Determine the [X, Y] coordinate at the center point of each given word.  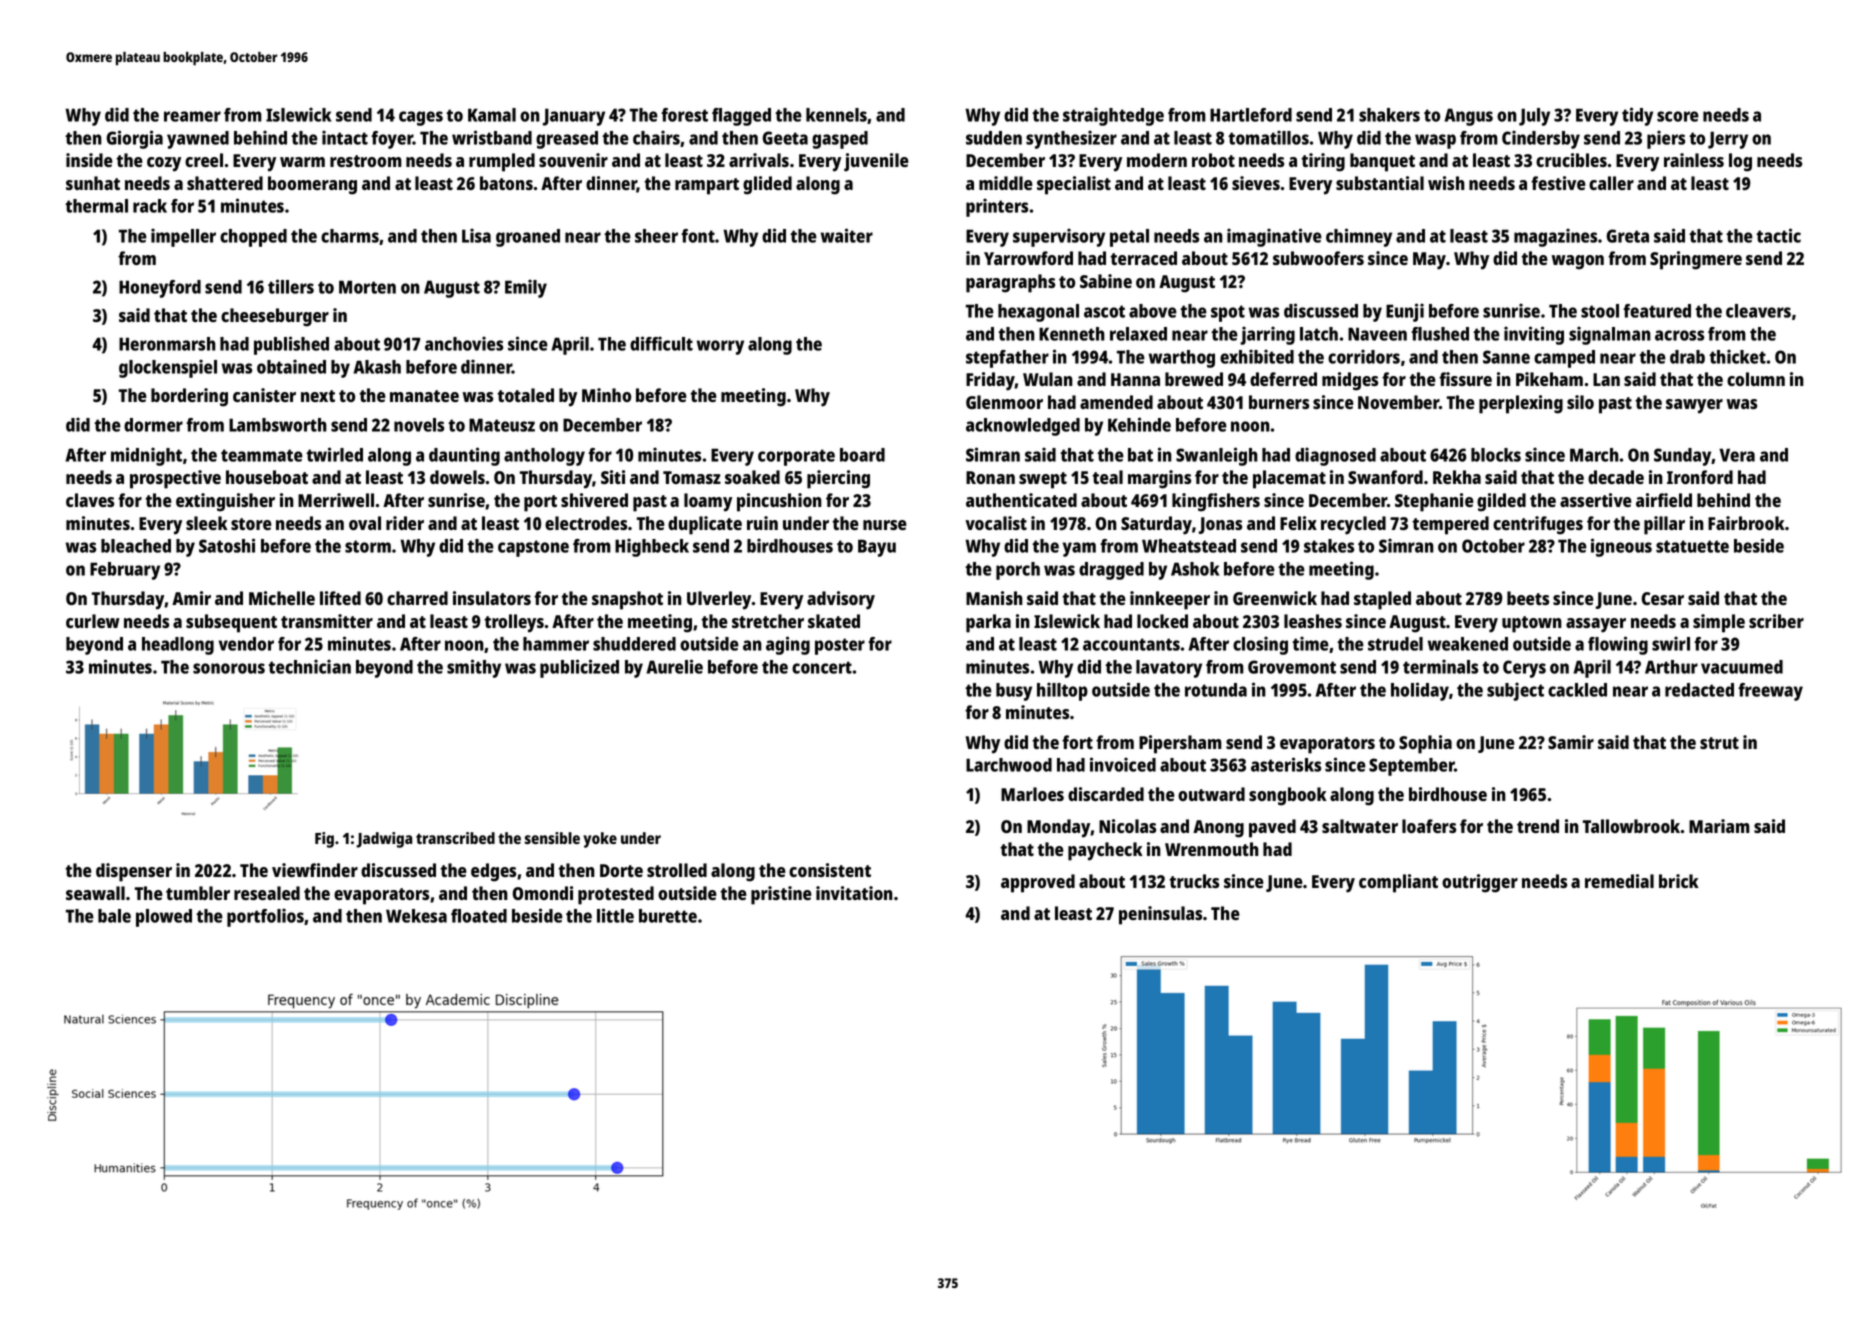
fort [1077, 742]
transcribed [455, 838]
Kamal [492, 115]
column [1756, 379]
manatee [424, 396]
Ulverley [719, 600]
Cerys [1524, 669]
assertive [1596, 500]
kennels [836, 115]
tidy [1637, 116]
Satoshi [227, 545]
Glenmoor [1004, 402]
